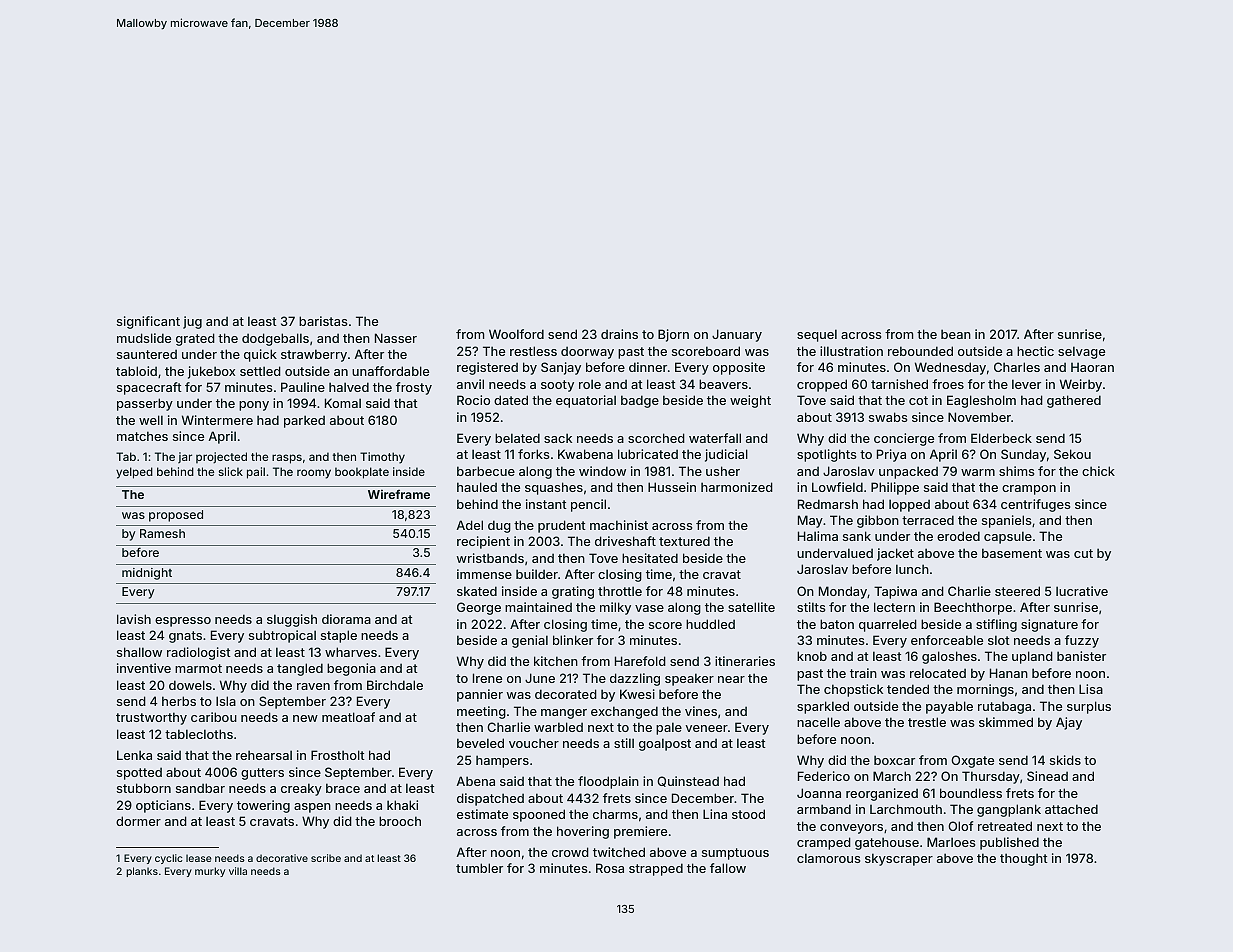 The width and height of the screenshot is (1233, 952). I want to click on harmonized, so click(737, 487).
